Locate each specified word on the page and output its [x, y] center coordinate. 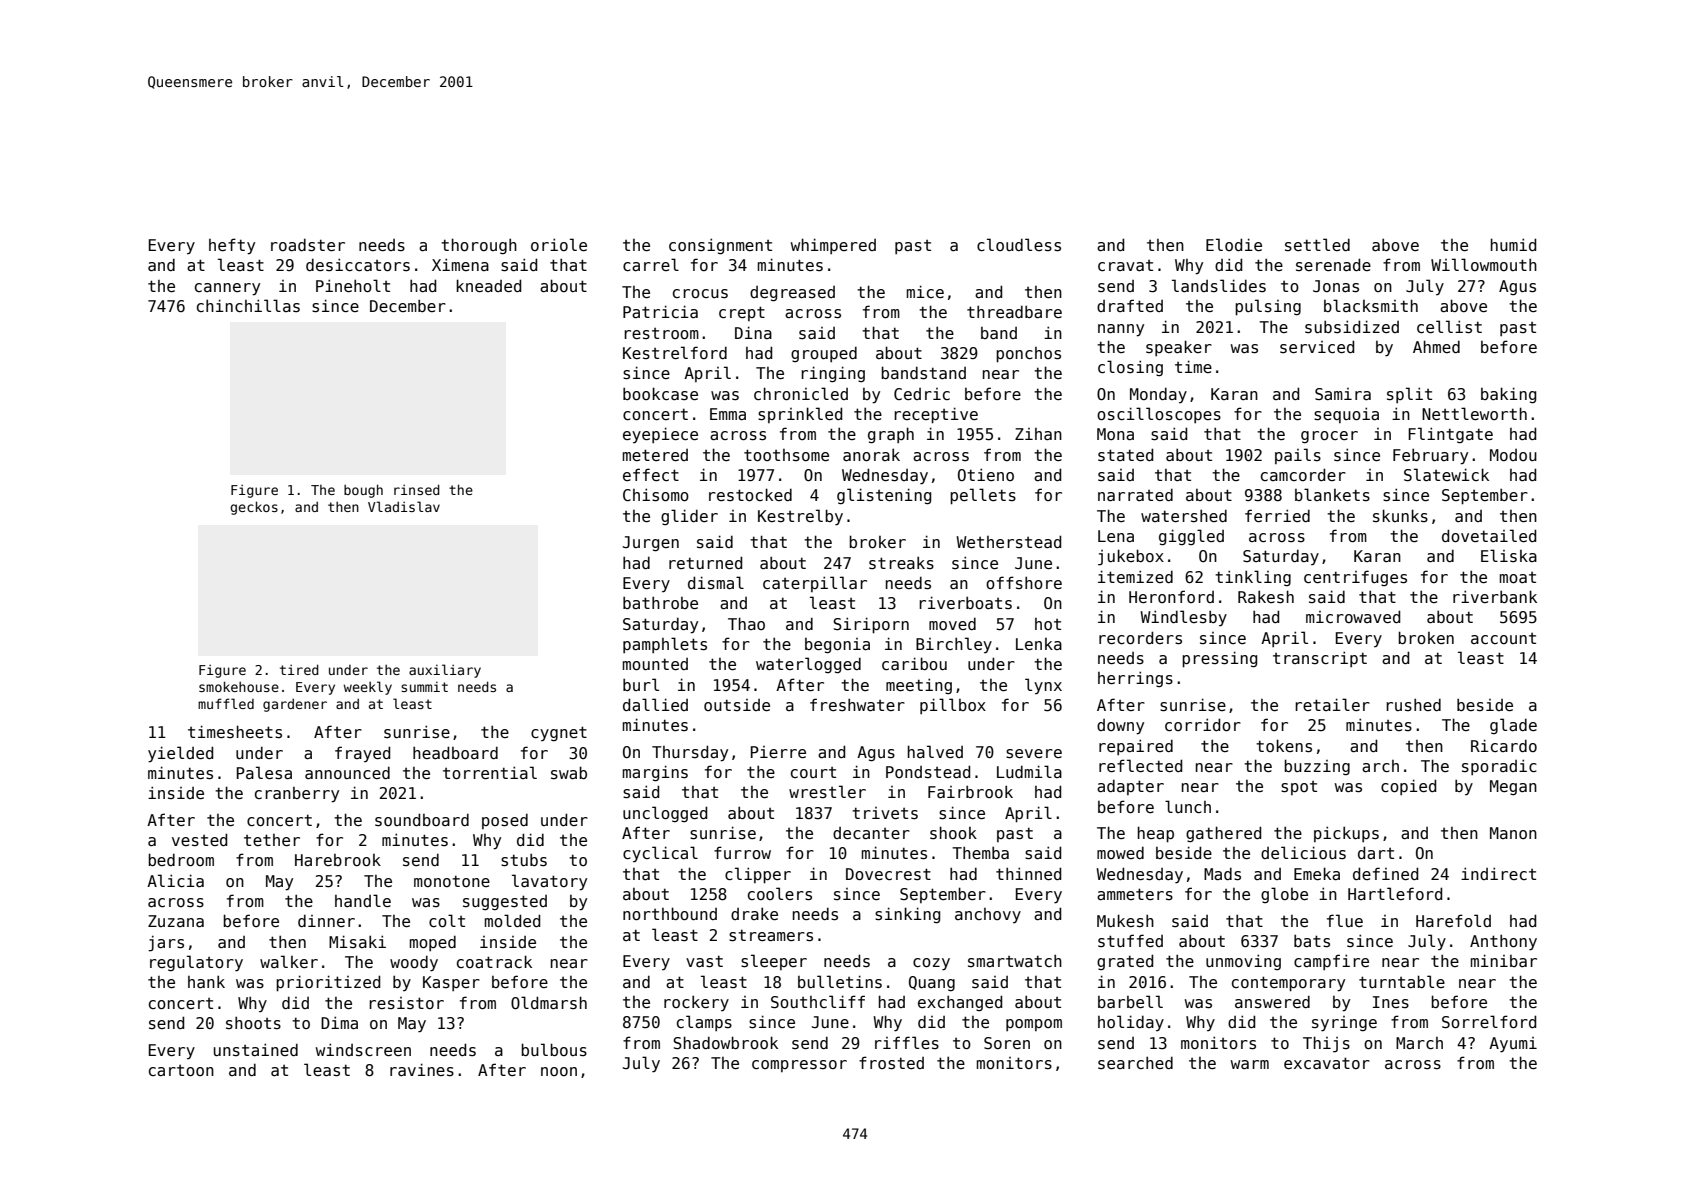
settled [1317, 244]
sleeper [774, 962]
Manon [1513, 833]
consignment [720, 246]
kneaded [488, 285]
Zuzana [176, 921]
